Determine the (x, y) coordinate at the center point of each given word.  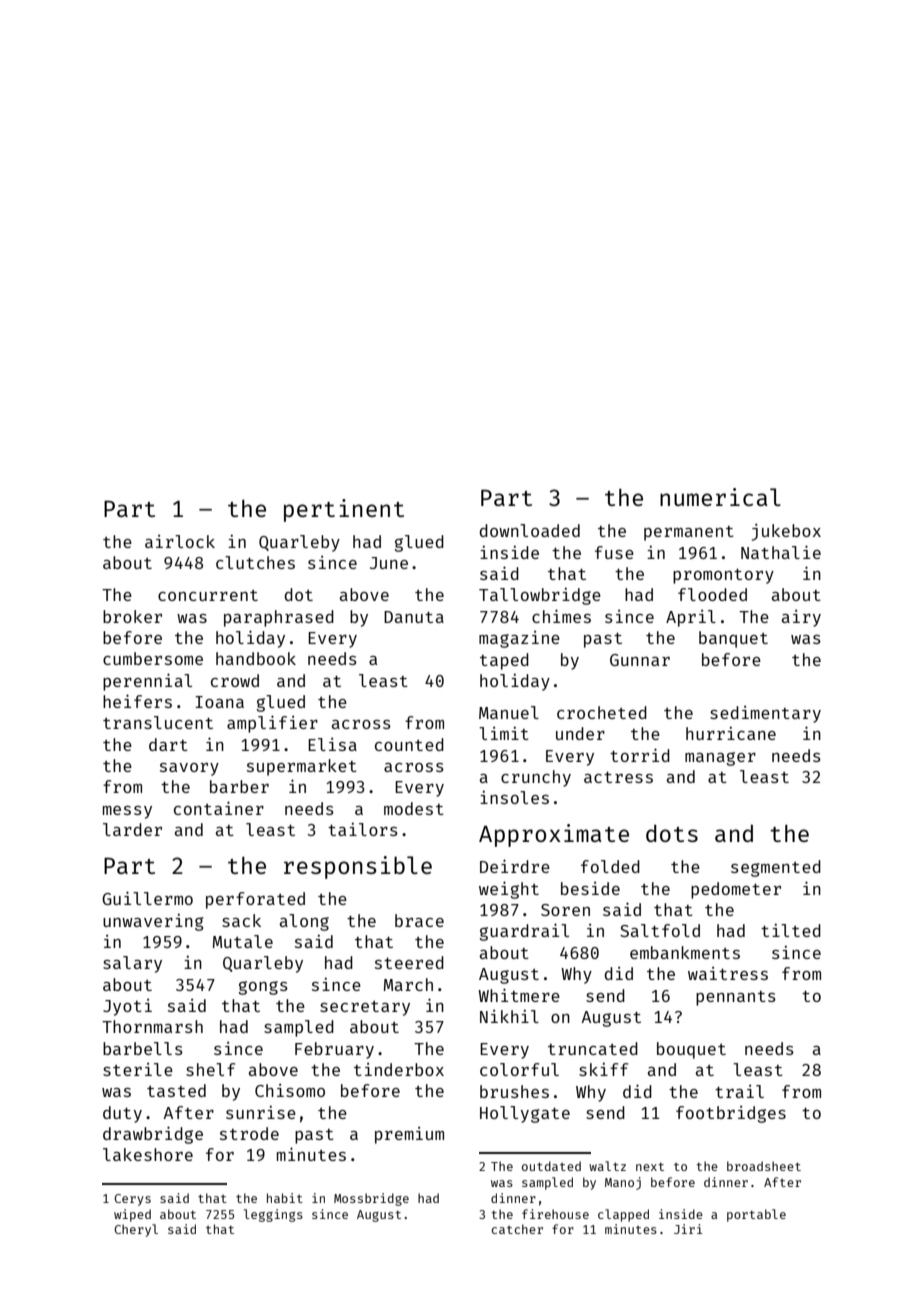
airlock (180, 541)
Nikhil (509, 1016)
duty (122, 1114)
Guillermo (147, 898)
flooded (712, 594)
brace (419, 920)
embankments (685, 952)
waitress (728, 973)
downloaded (529, 530)
